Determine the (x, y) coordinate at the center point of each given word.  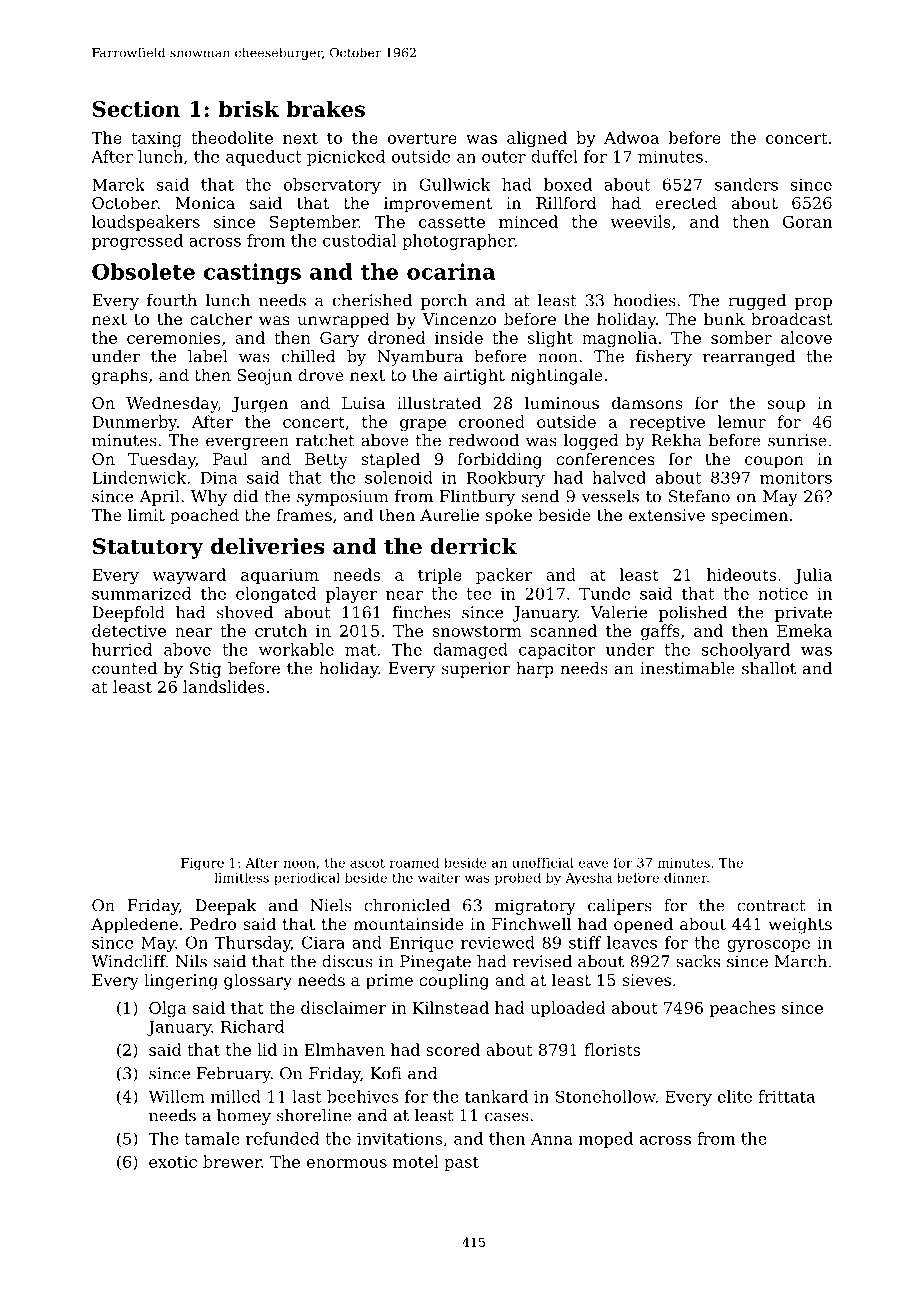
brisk (248, 108)
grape (423, 425)
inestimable (687, 668)
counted (124, 668)
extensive (667, 515)
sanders (746, 184)
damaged (470, 651)
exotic (173, 1162)
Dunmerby (134, 423)
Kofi (386, 1073)
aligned (537, 139)
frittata (786, 1096)
